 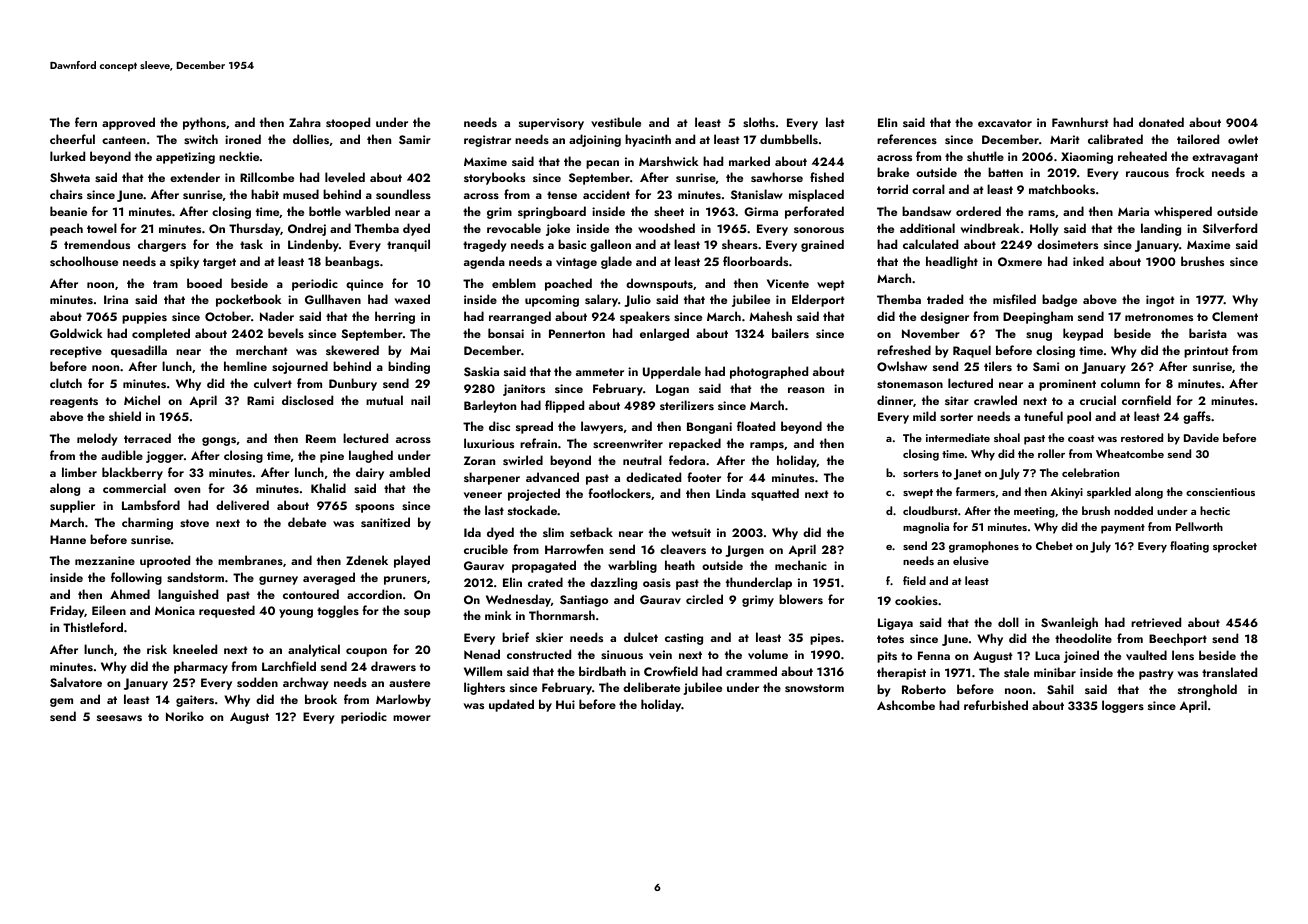 What do you see at coordinates (767, 446) in the screenshot?
I see `ramps` at bounding box center [767, 446].
